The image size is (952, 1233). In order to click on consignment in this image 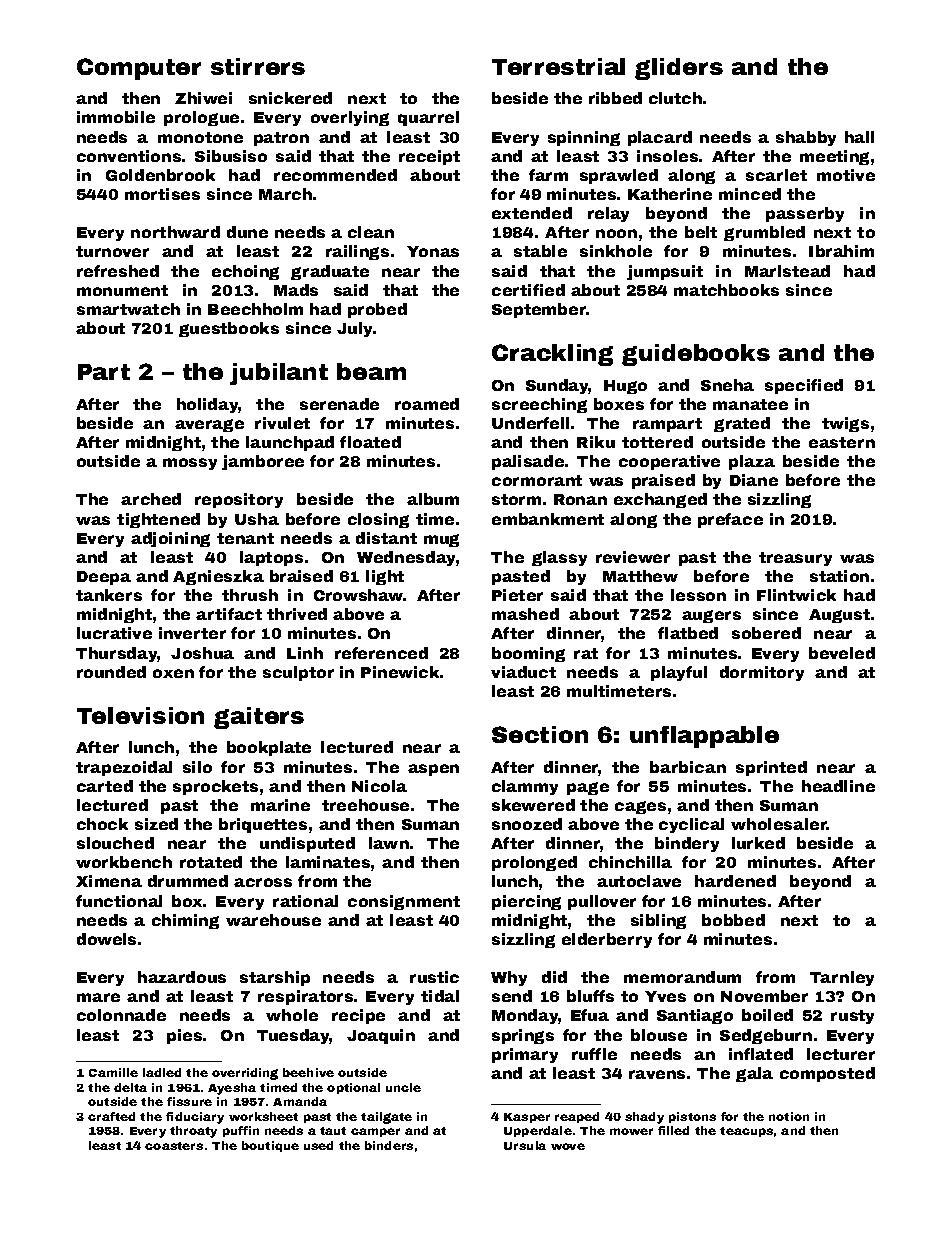, I will do `click(404, 902)`.
